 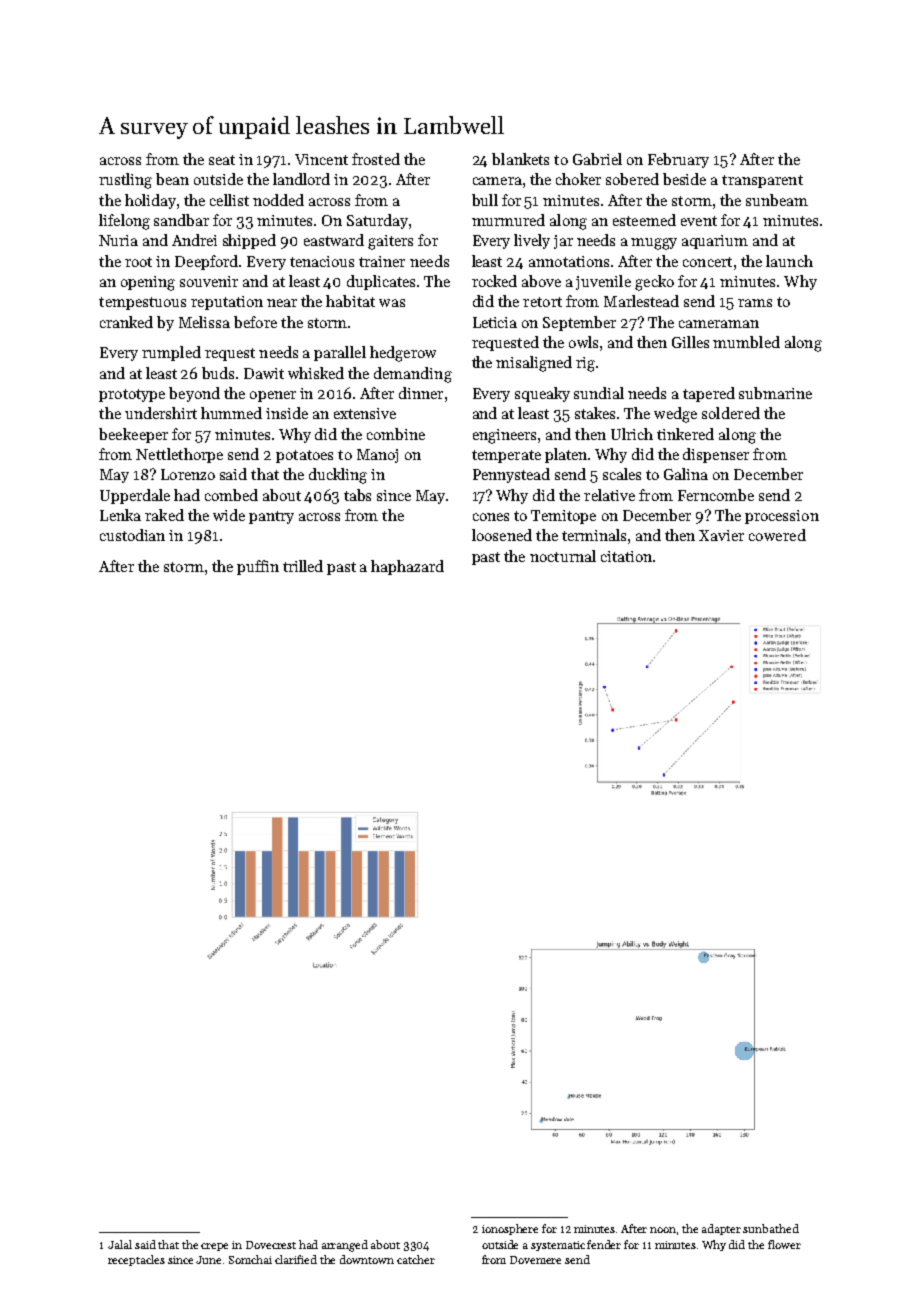 I want to click on procession, so click(x=782, y=517).
